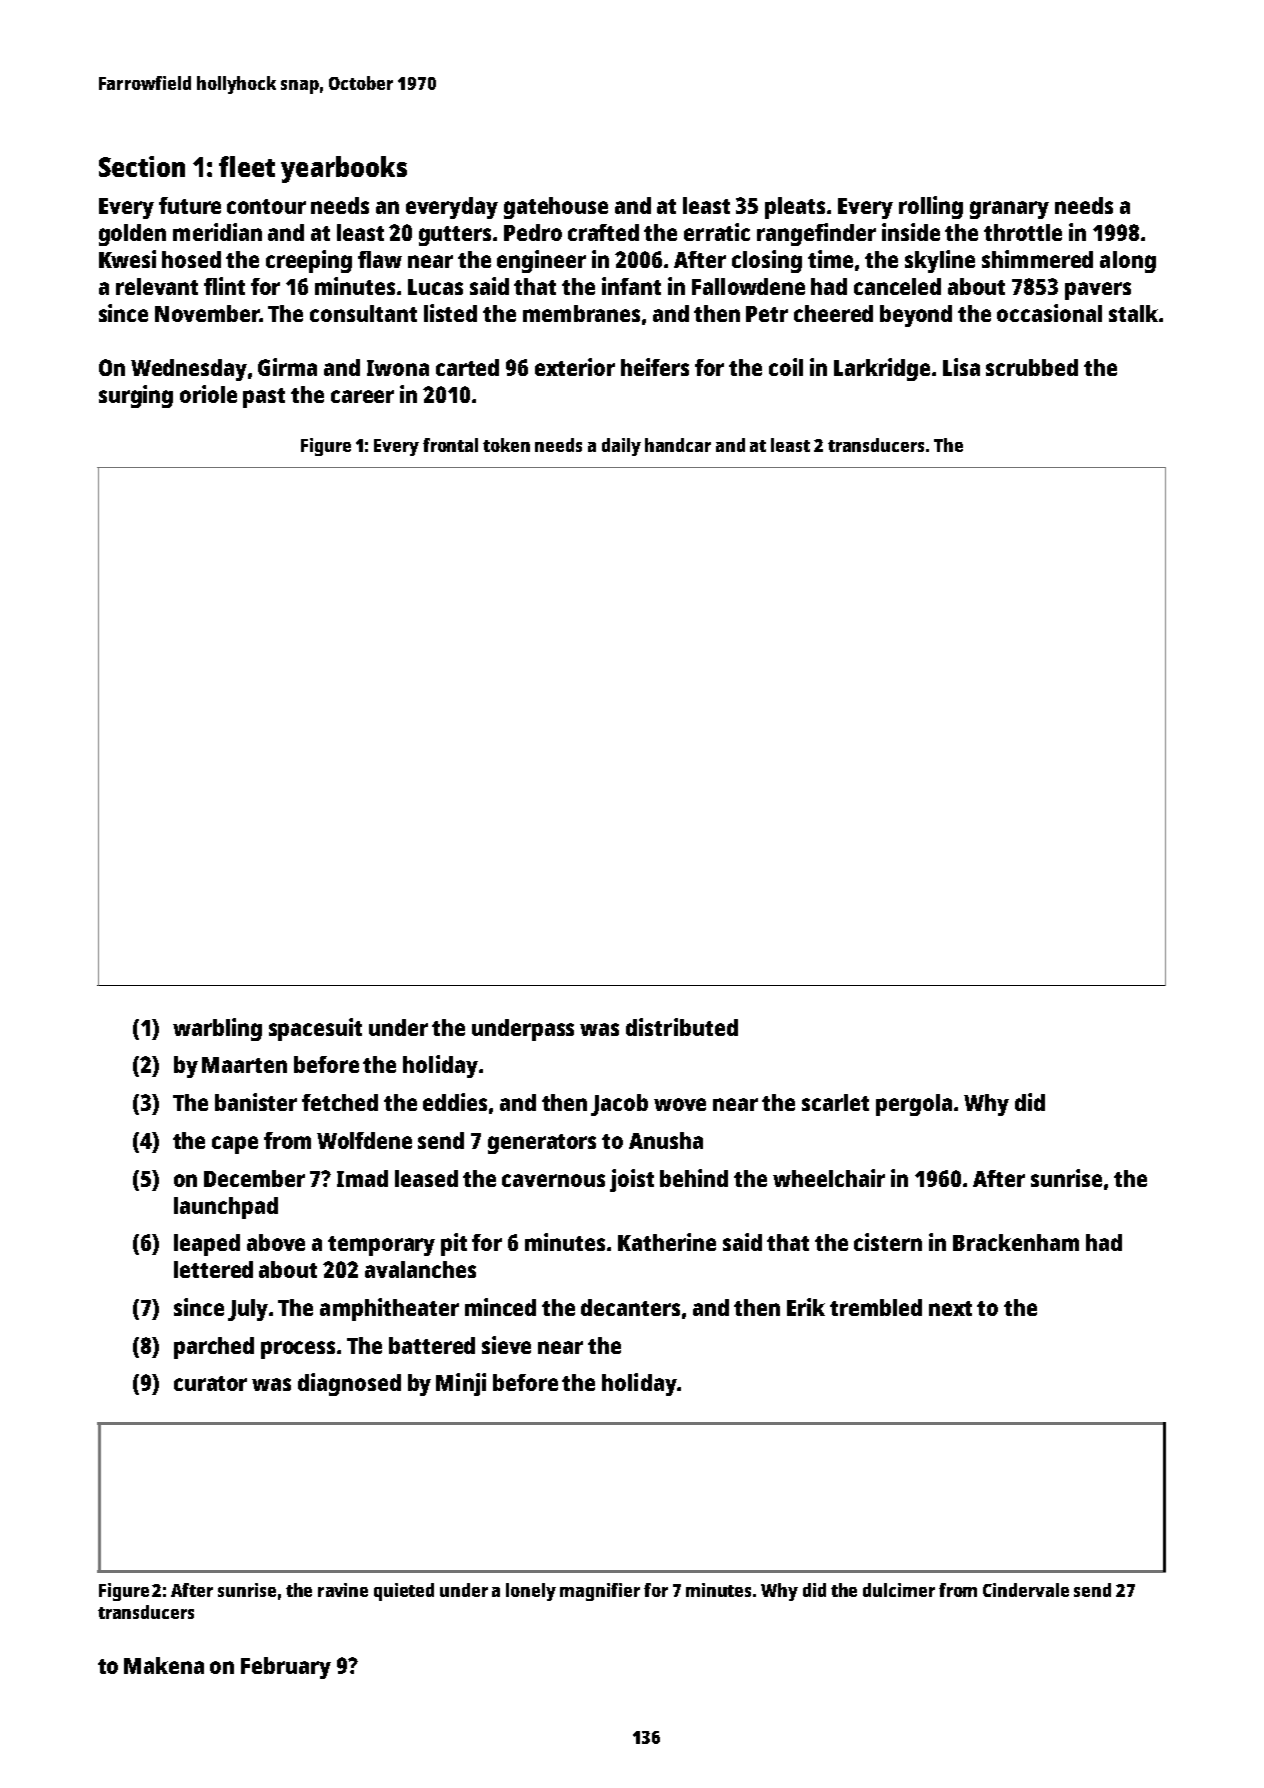 This image has height=1788, width=1264. Describe the element at coordinates (343, 1590) in the image. I see `ravine` at that location.
